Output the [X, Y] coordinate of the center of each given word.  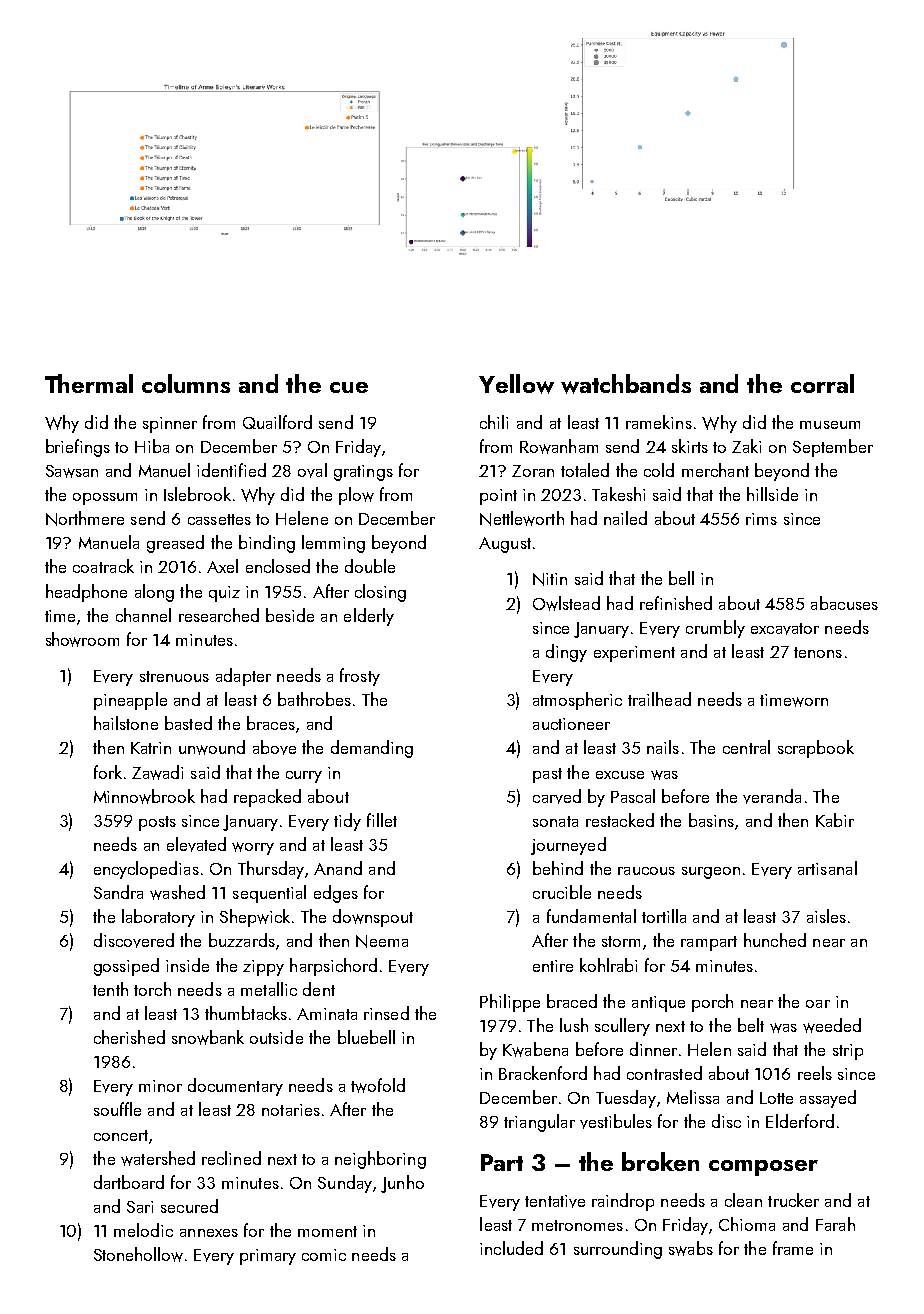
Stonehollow [138, 1254]
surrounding [618, 1250]
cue [349, 387]
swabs [691, 1248]
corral [822, 383]
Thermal [89, 383]
